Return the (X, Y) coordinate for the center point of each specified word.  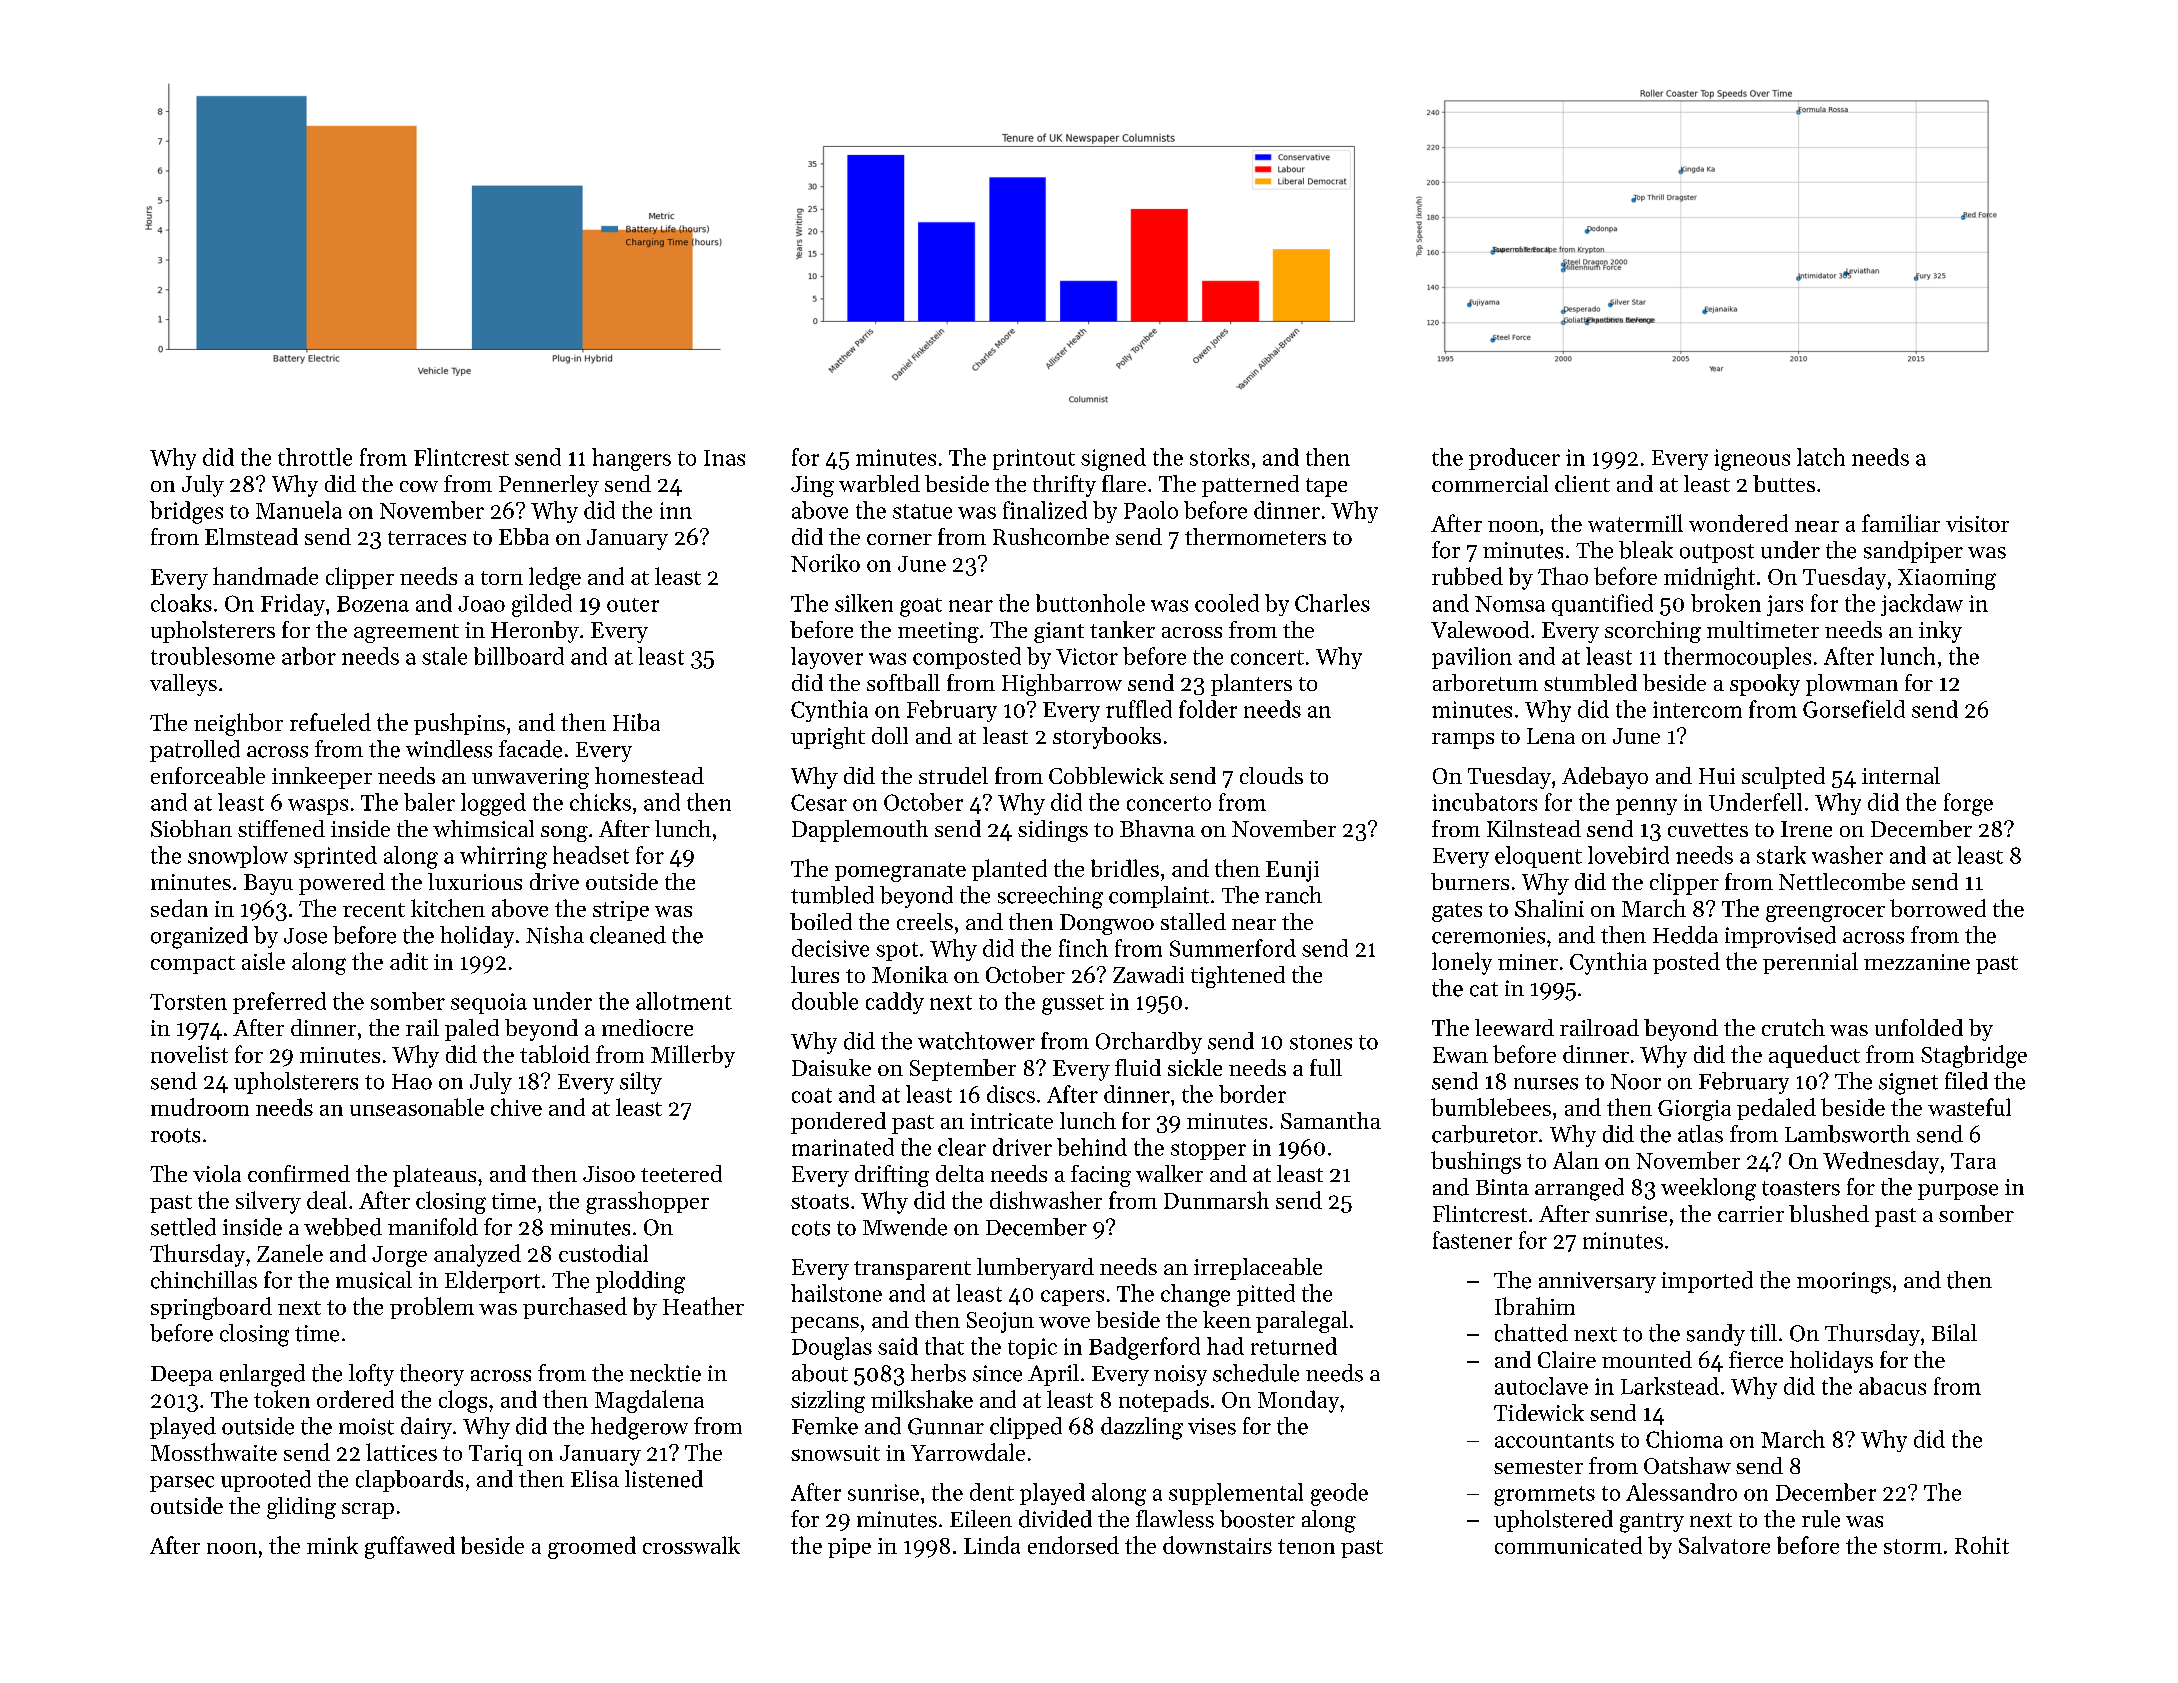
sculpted (1783, 778)
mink (332, 1545)
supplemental (1236, 1494)
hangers (631, 459)
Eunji (1292, 871)
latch (1821, 457)
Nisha (555, 935)
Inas (724, 458)
